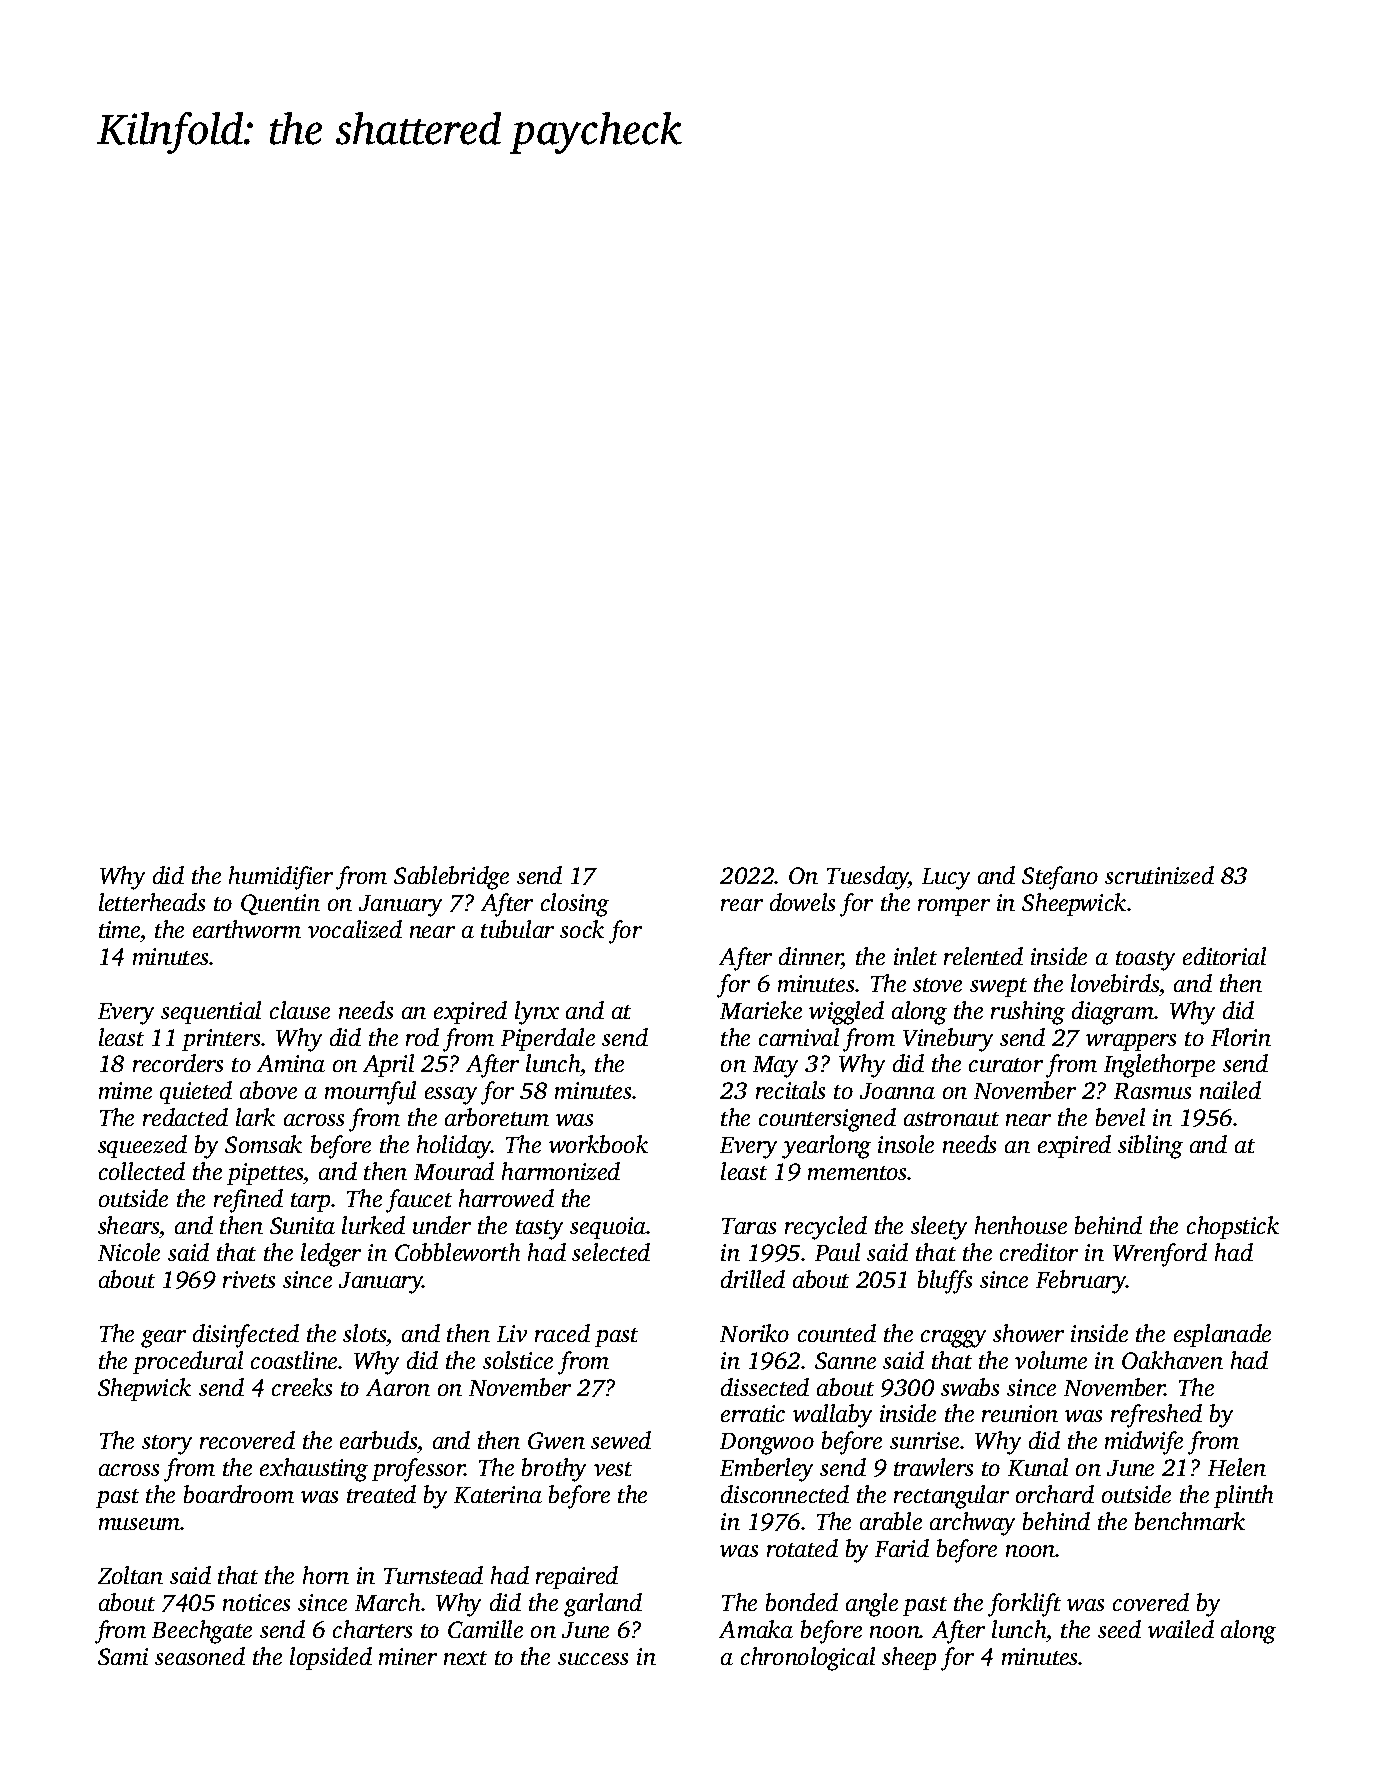 The width and height of the image is (1381, 1787). What do you see at coordinates (611, 1252) in the image?
I see `selected` at bounding box center [611, 1252].
